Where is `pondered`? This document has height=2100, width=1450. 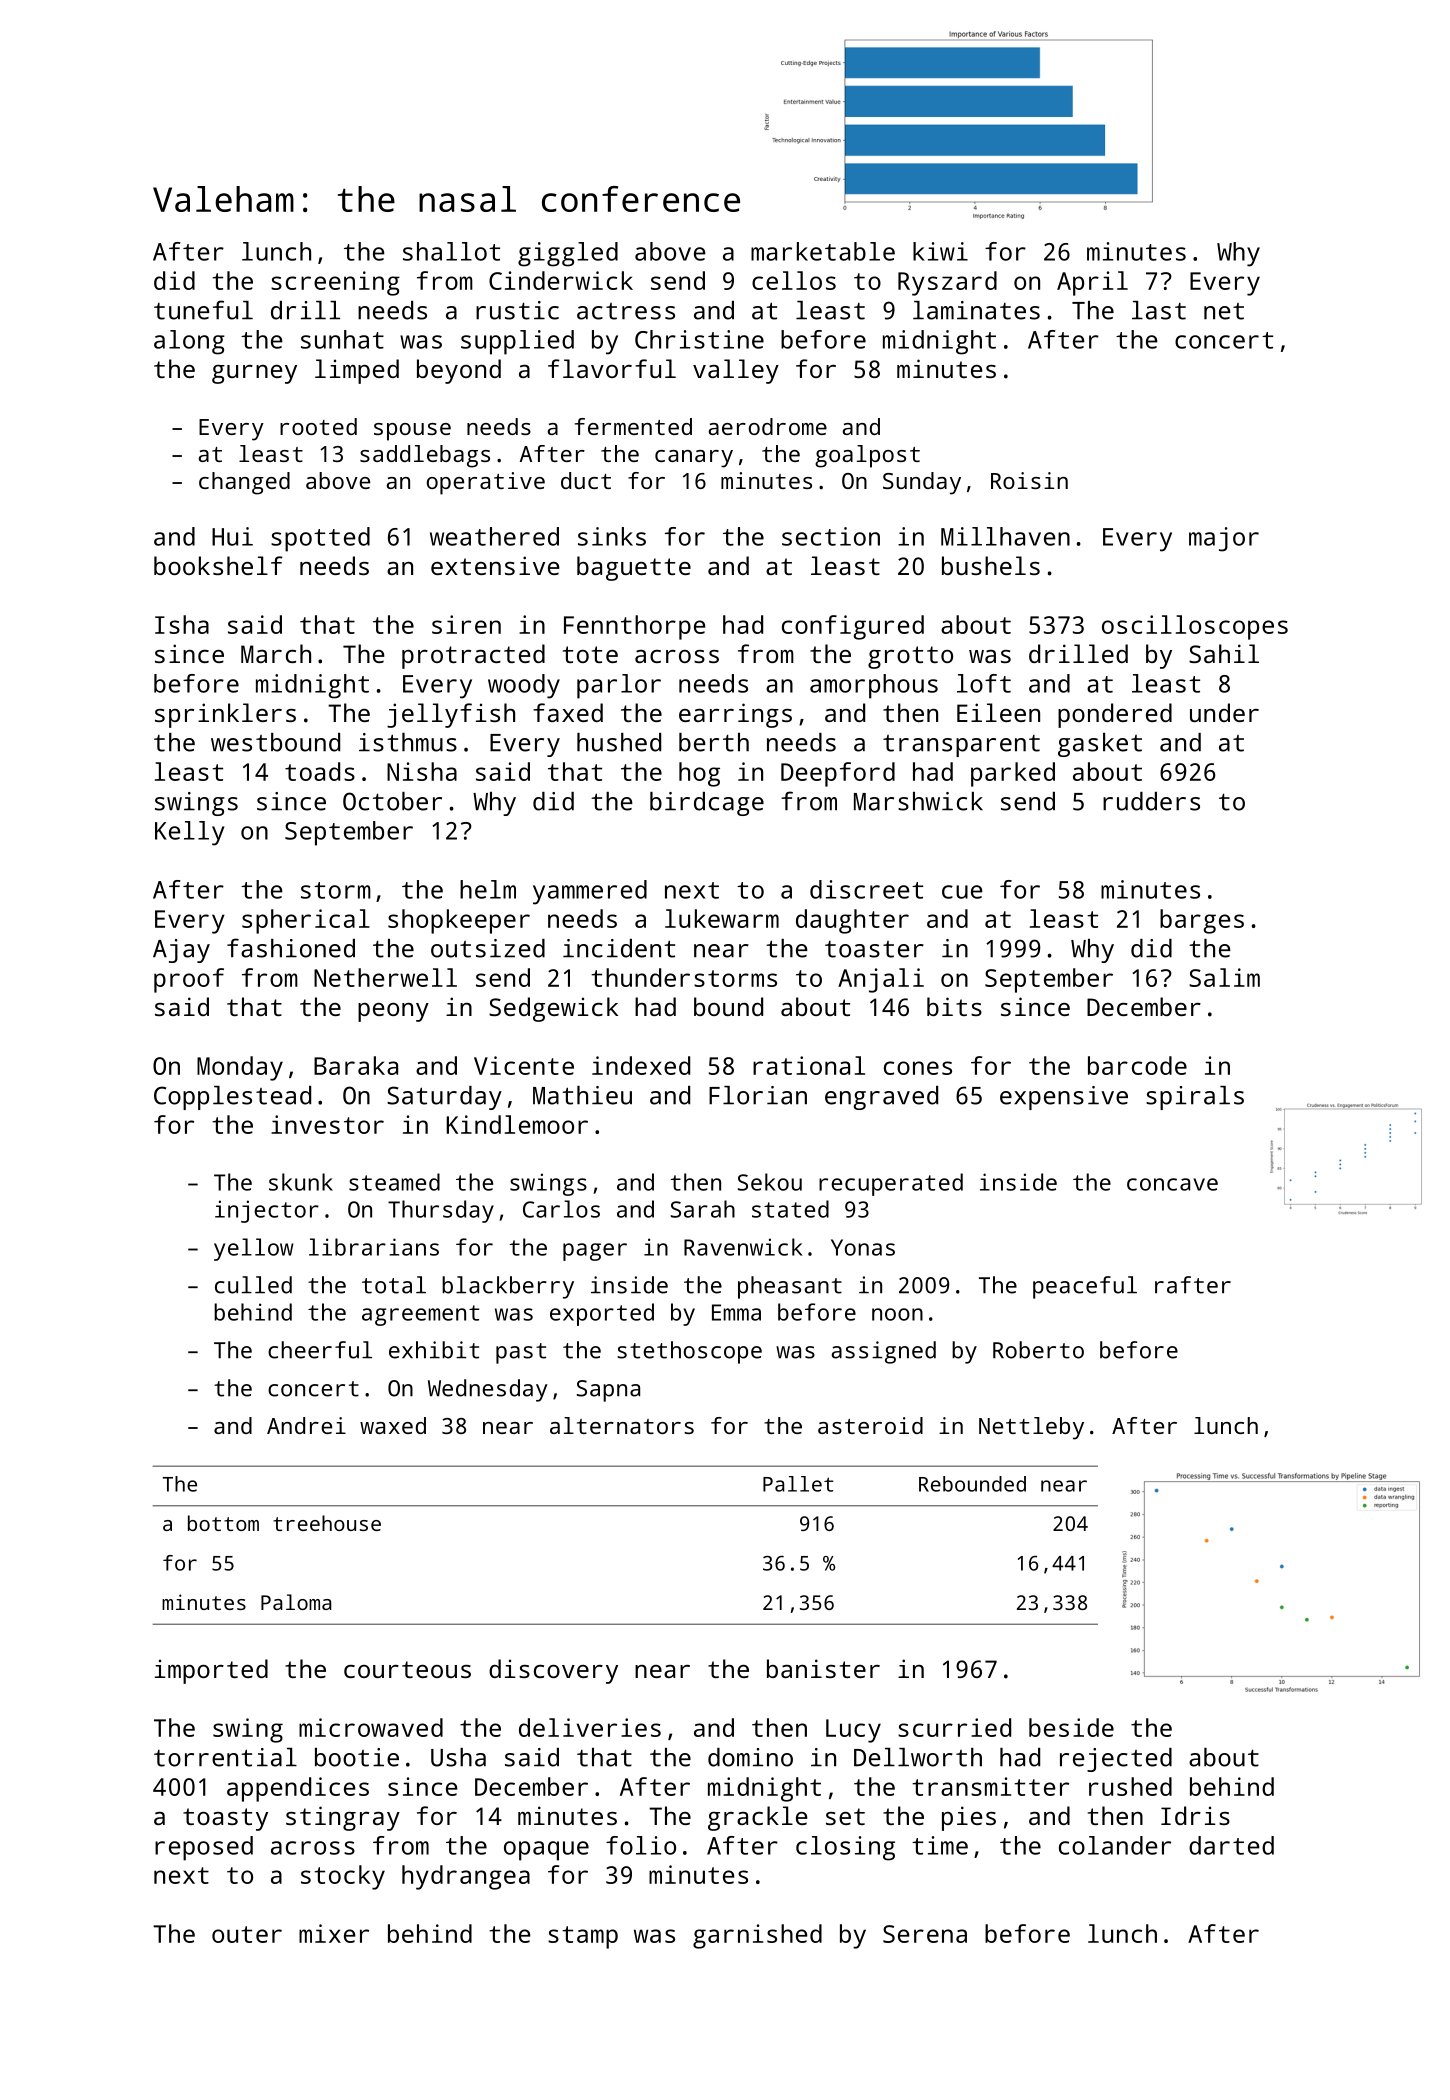 pondered is located at coordinates (1115, 715).
